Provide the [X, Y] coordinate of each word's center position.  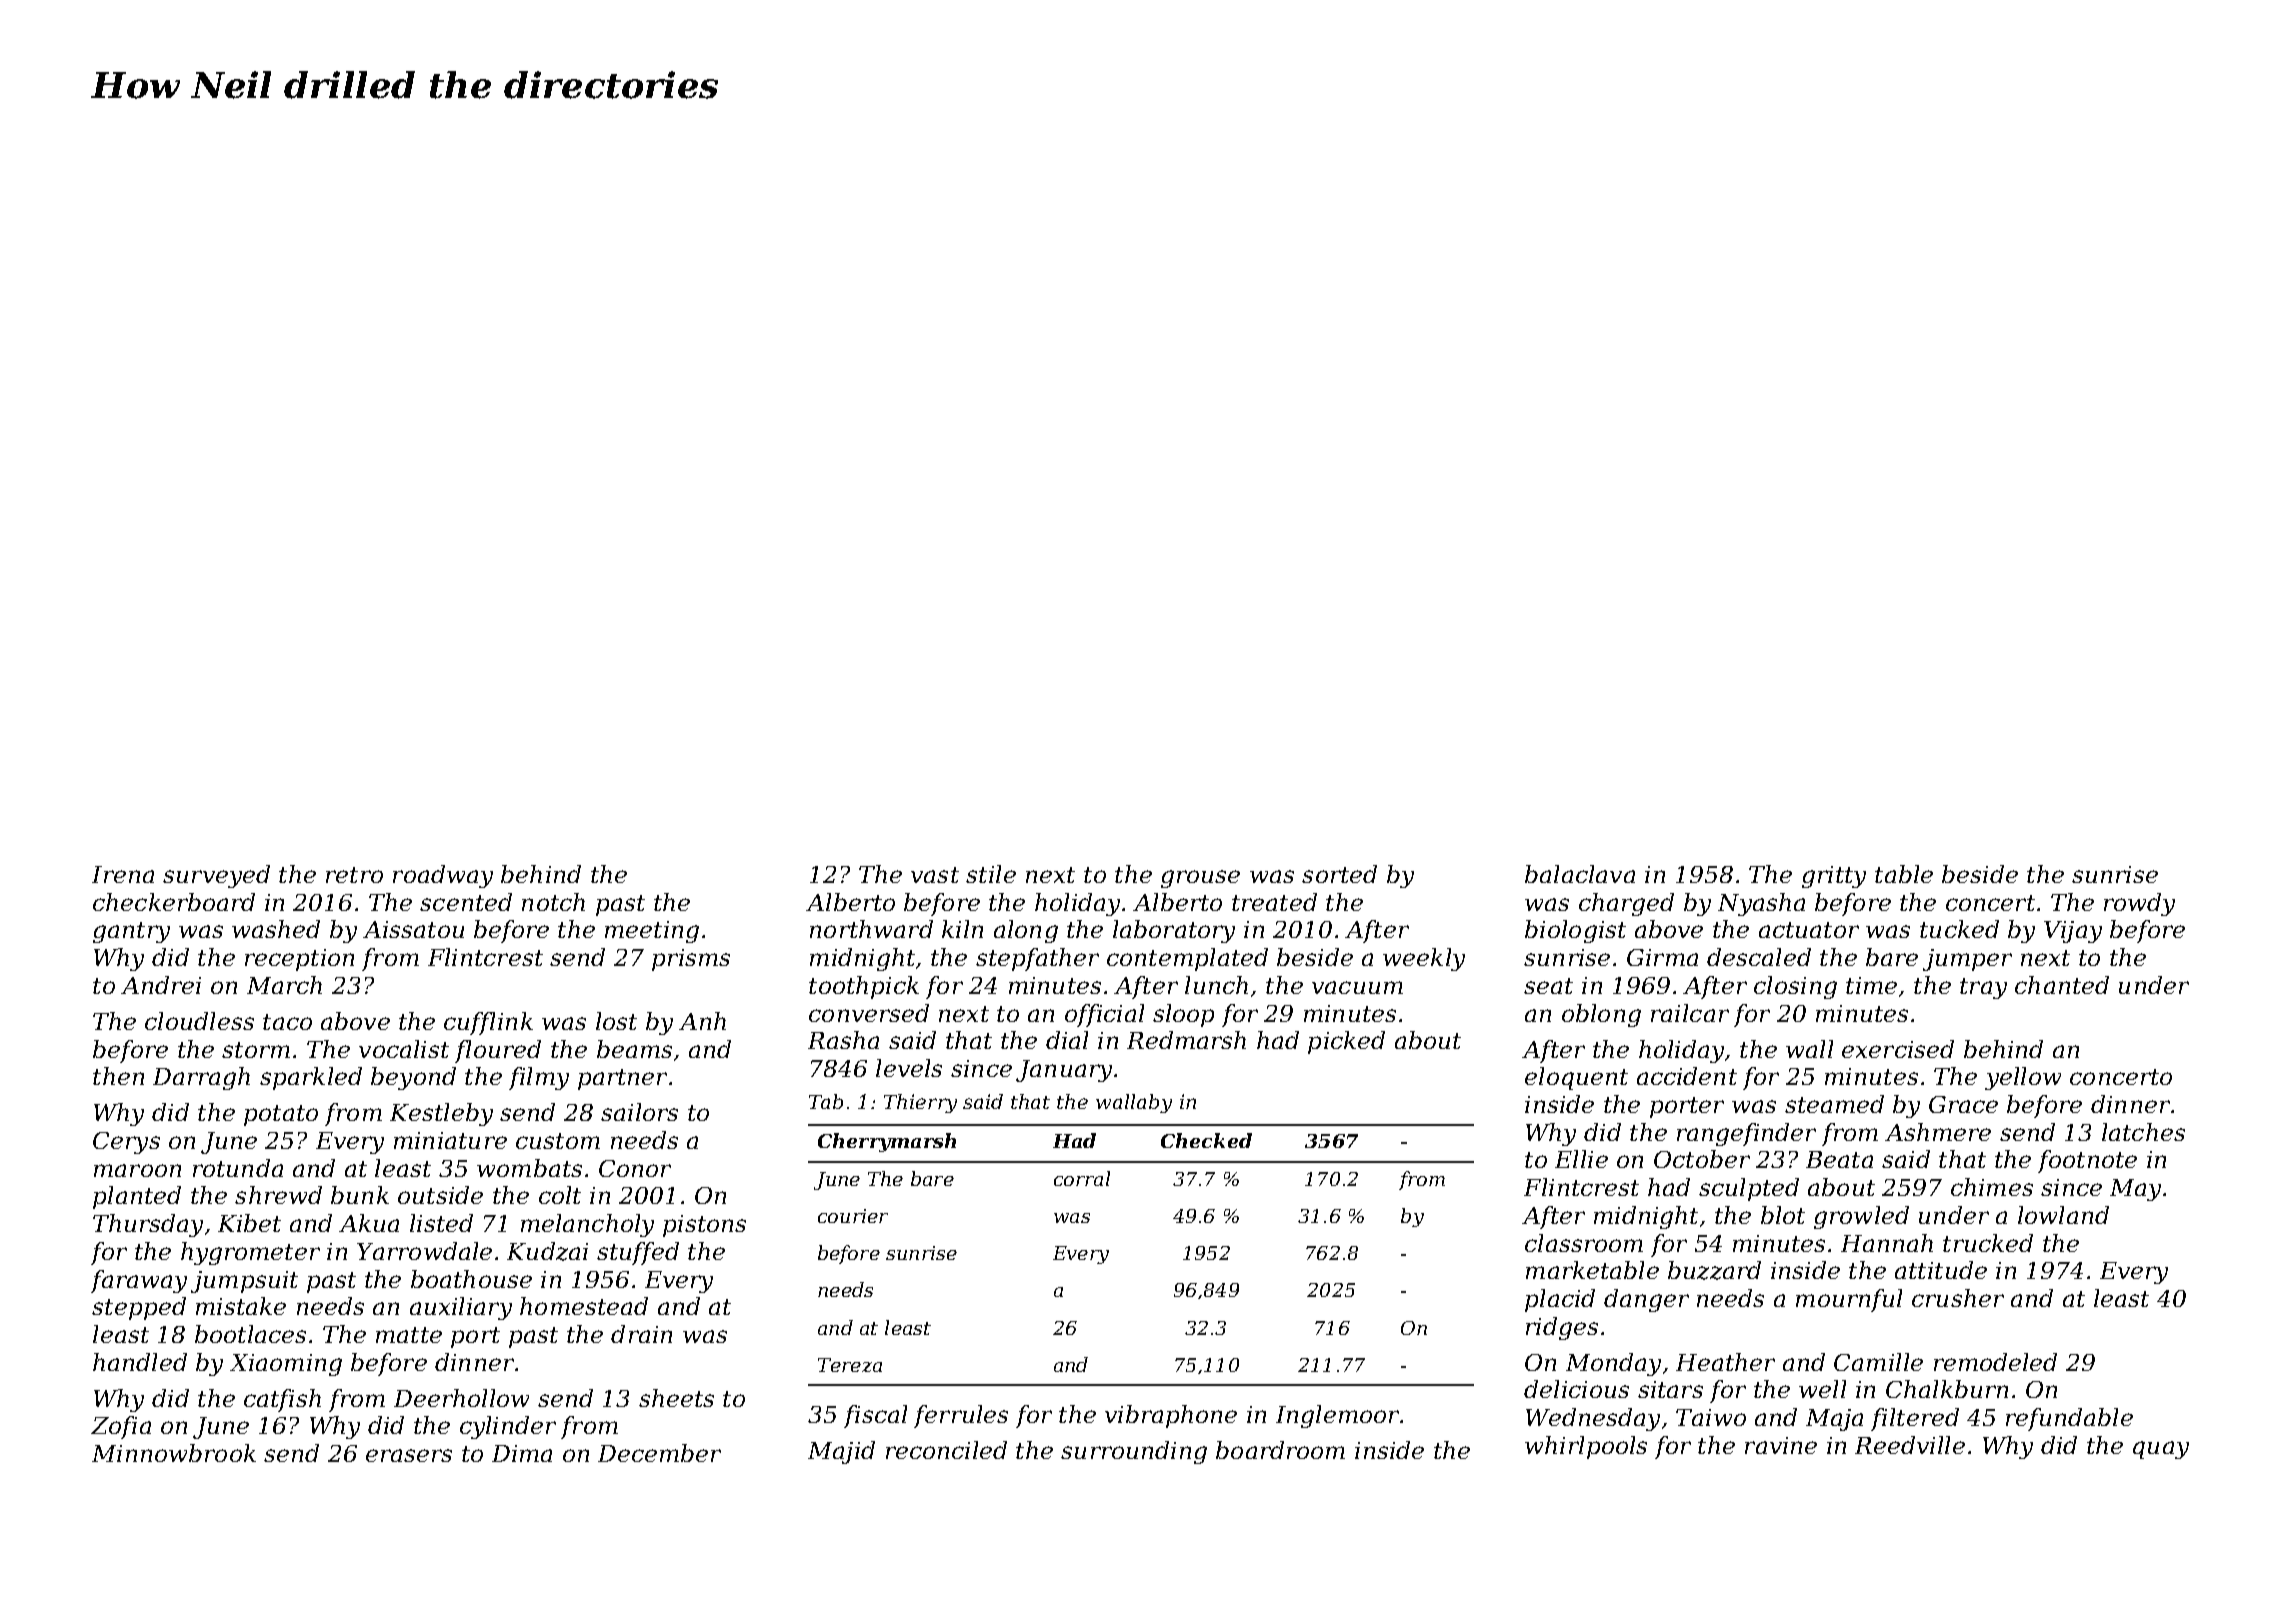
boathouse [471, 1279]
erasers [409, 1455]
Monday [1613, 1364]
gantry [131, 932]
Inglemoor [1337, 1416]
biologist [1575, 931]
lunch [1216, 985]
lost [616, 1021]
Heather [1725, 1362]
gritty [1834, 877]
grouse [1200, 879]
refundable [2069, 1419]
